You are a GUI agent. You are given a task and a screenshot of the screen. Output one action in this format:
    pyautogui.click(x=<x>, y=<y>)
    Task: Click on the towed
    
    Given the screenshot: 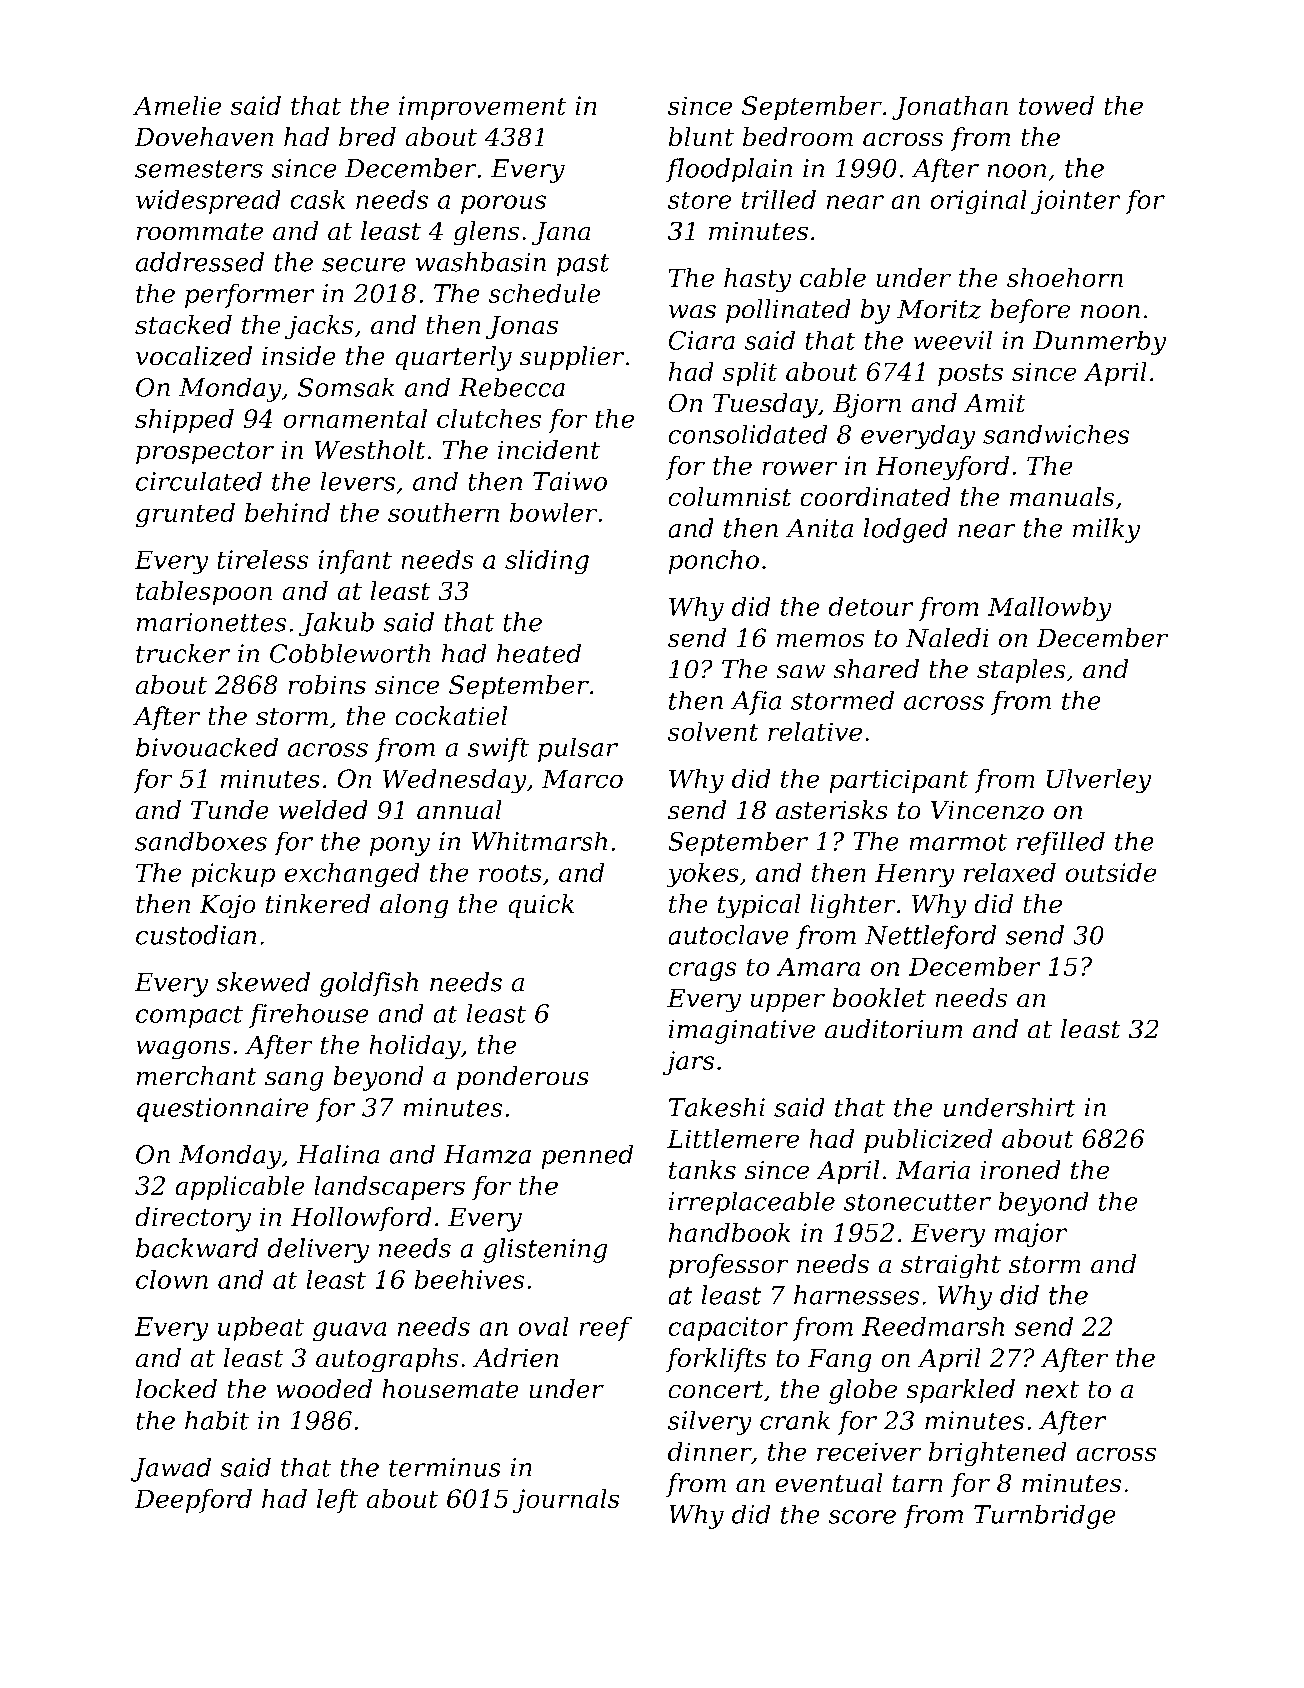 What is the action you would take?
    pyautogui.click(x=1056, y=105)
